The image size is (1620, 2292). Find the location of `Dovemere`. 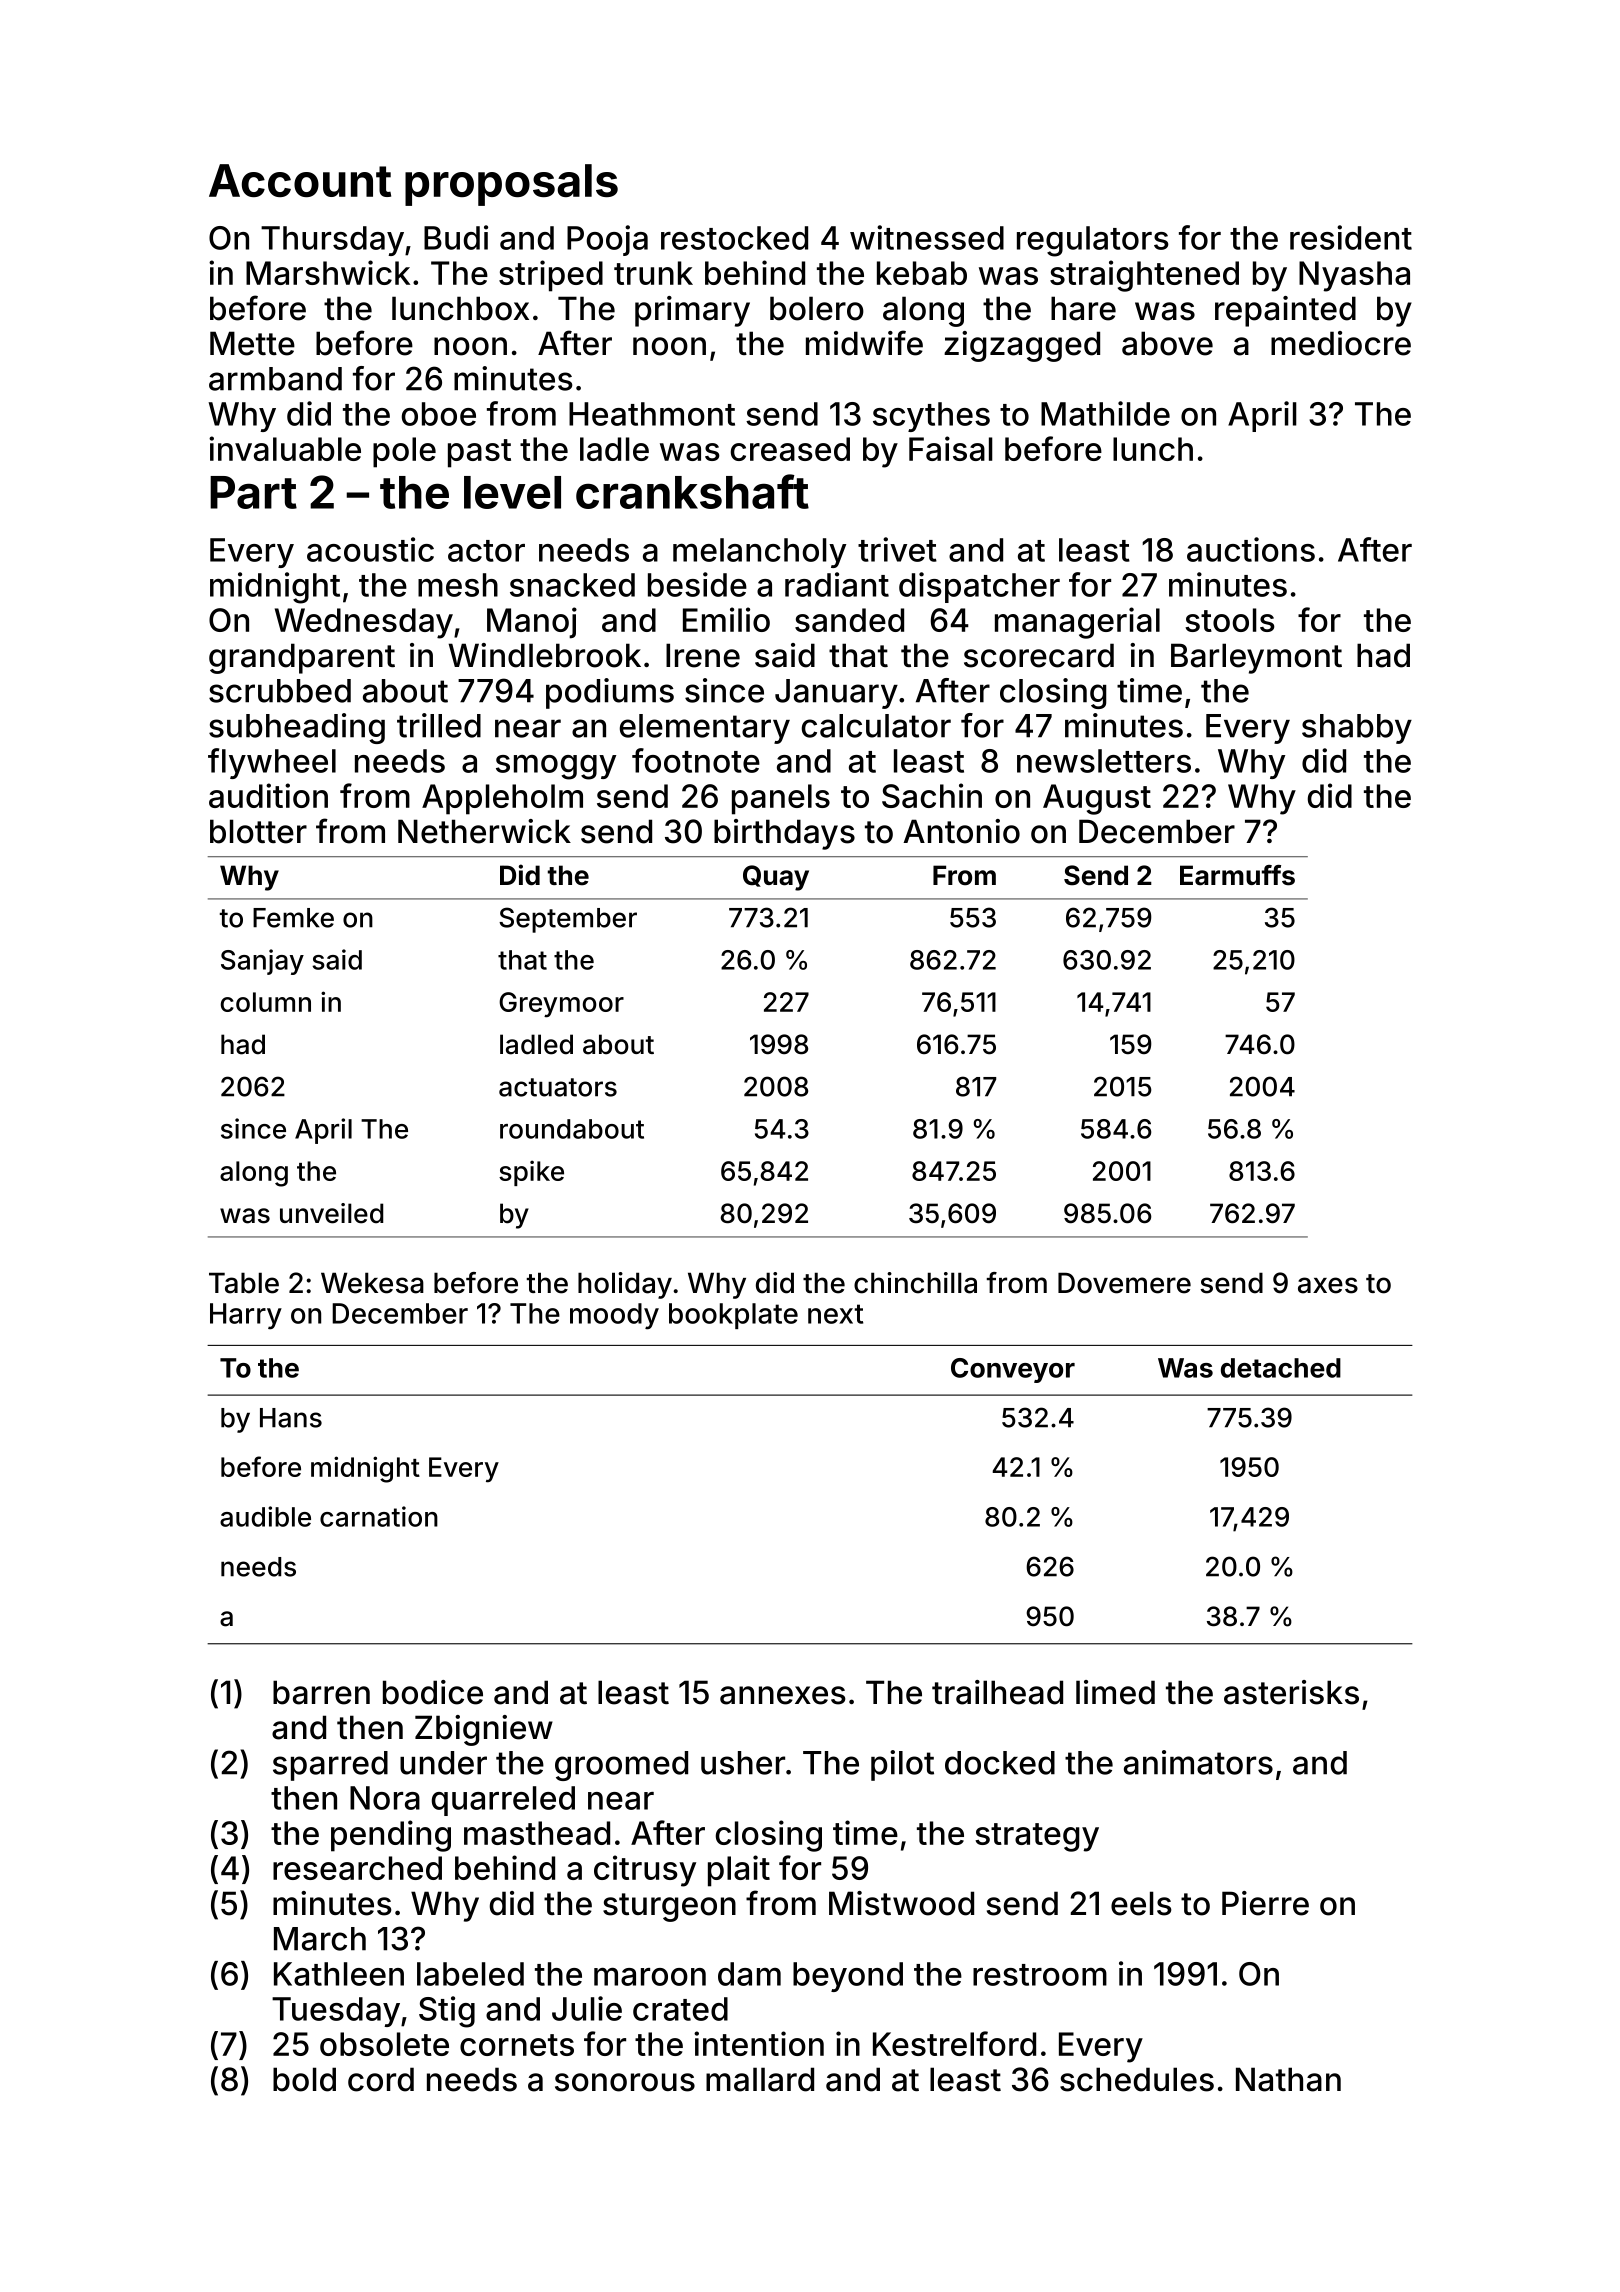

Dovemere is located at coordinates (1124, 1283).
